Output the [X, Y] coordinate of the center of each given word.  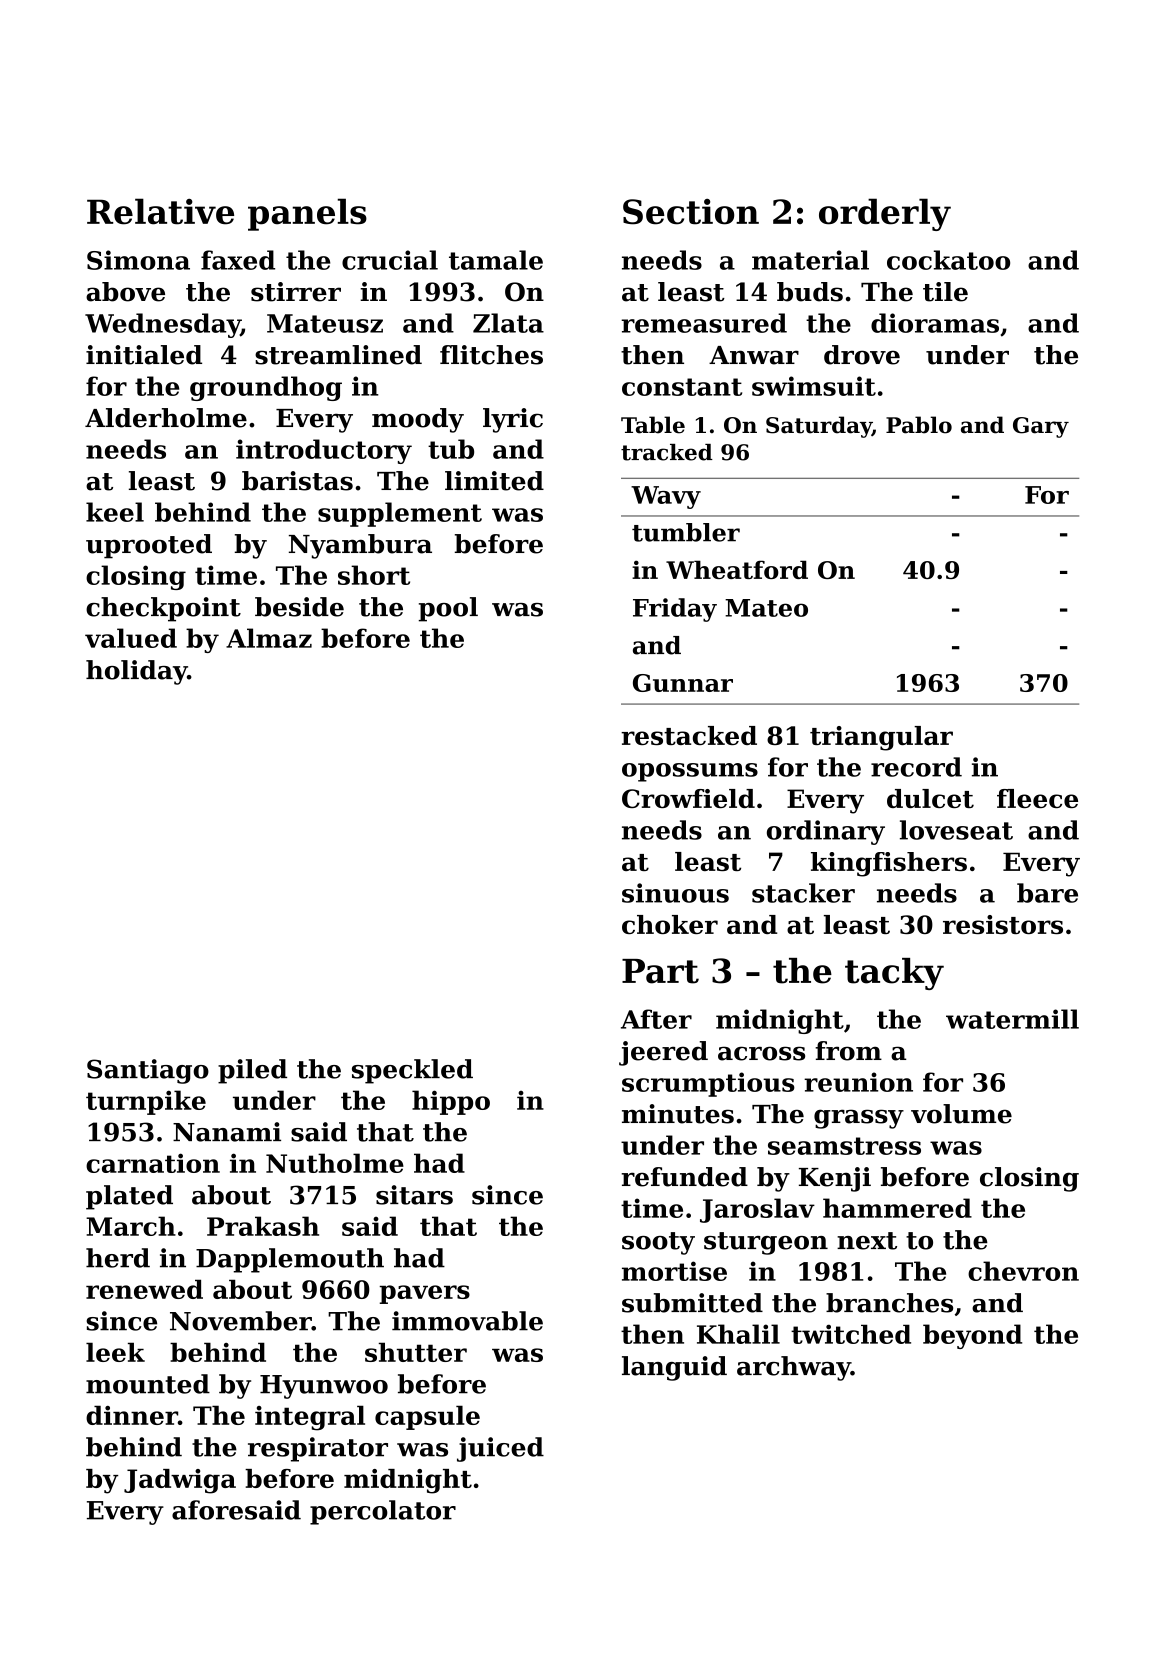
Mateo [766, 608]
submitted [692, 1303]
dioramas [935, 323]
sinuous [675, 893]
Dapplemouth [290, 1260]
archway [794, 1368]
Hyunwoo [324, 1387]
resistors [1003, 924]
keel [115, 512]
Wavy [666, 497]
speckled [412, 1071]
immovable [467, 1321]
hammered [897, 1208]
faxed [238, 260]
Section [691, 212]
